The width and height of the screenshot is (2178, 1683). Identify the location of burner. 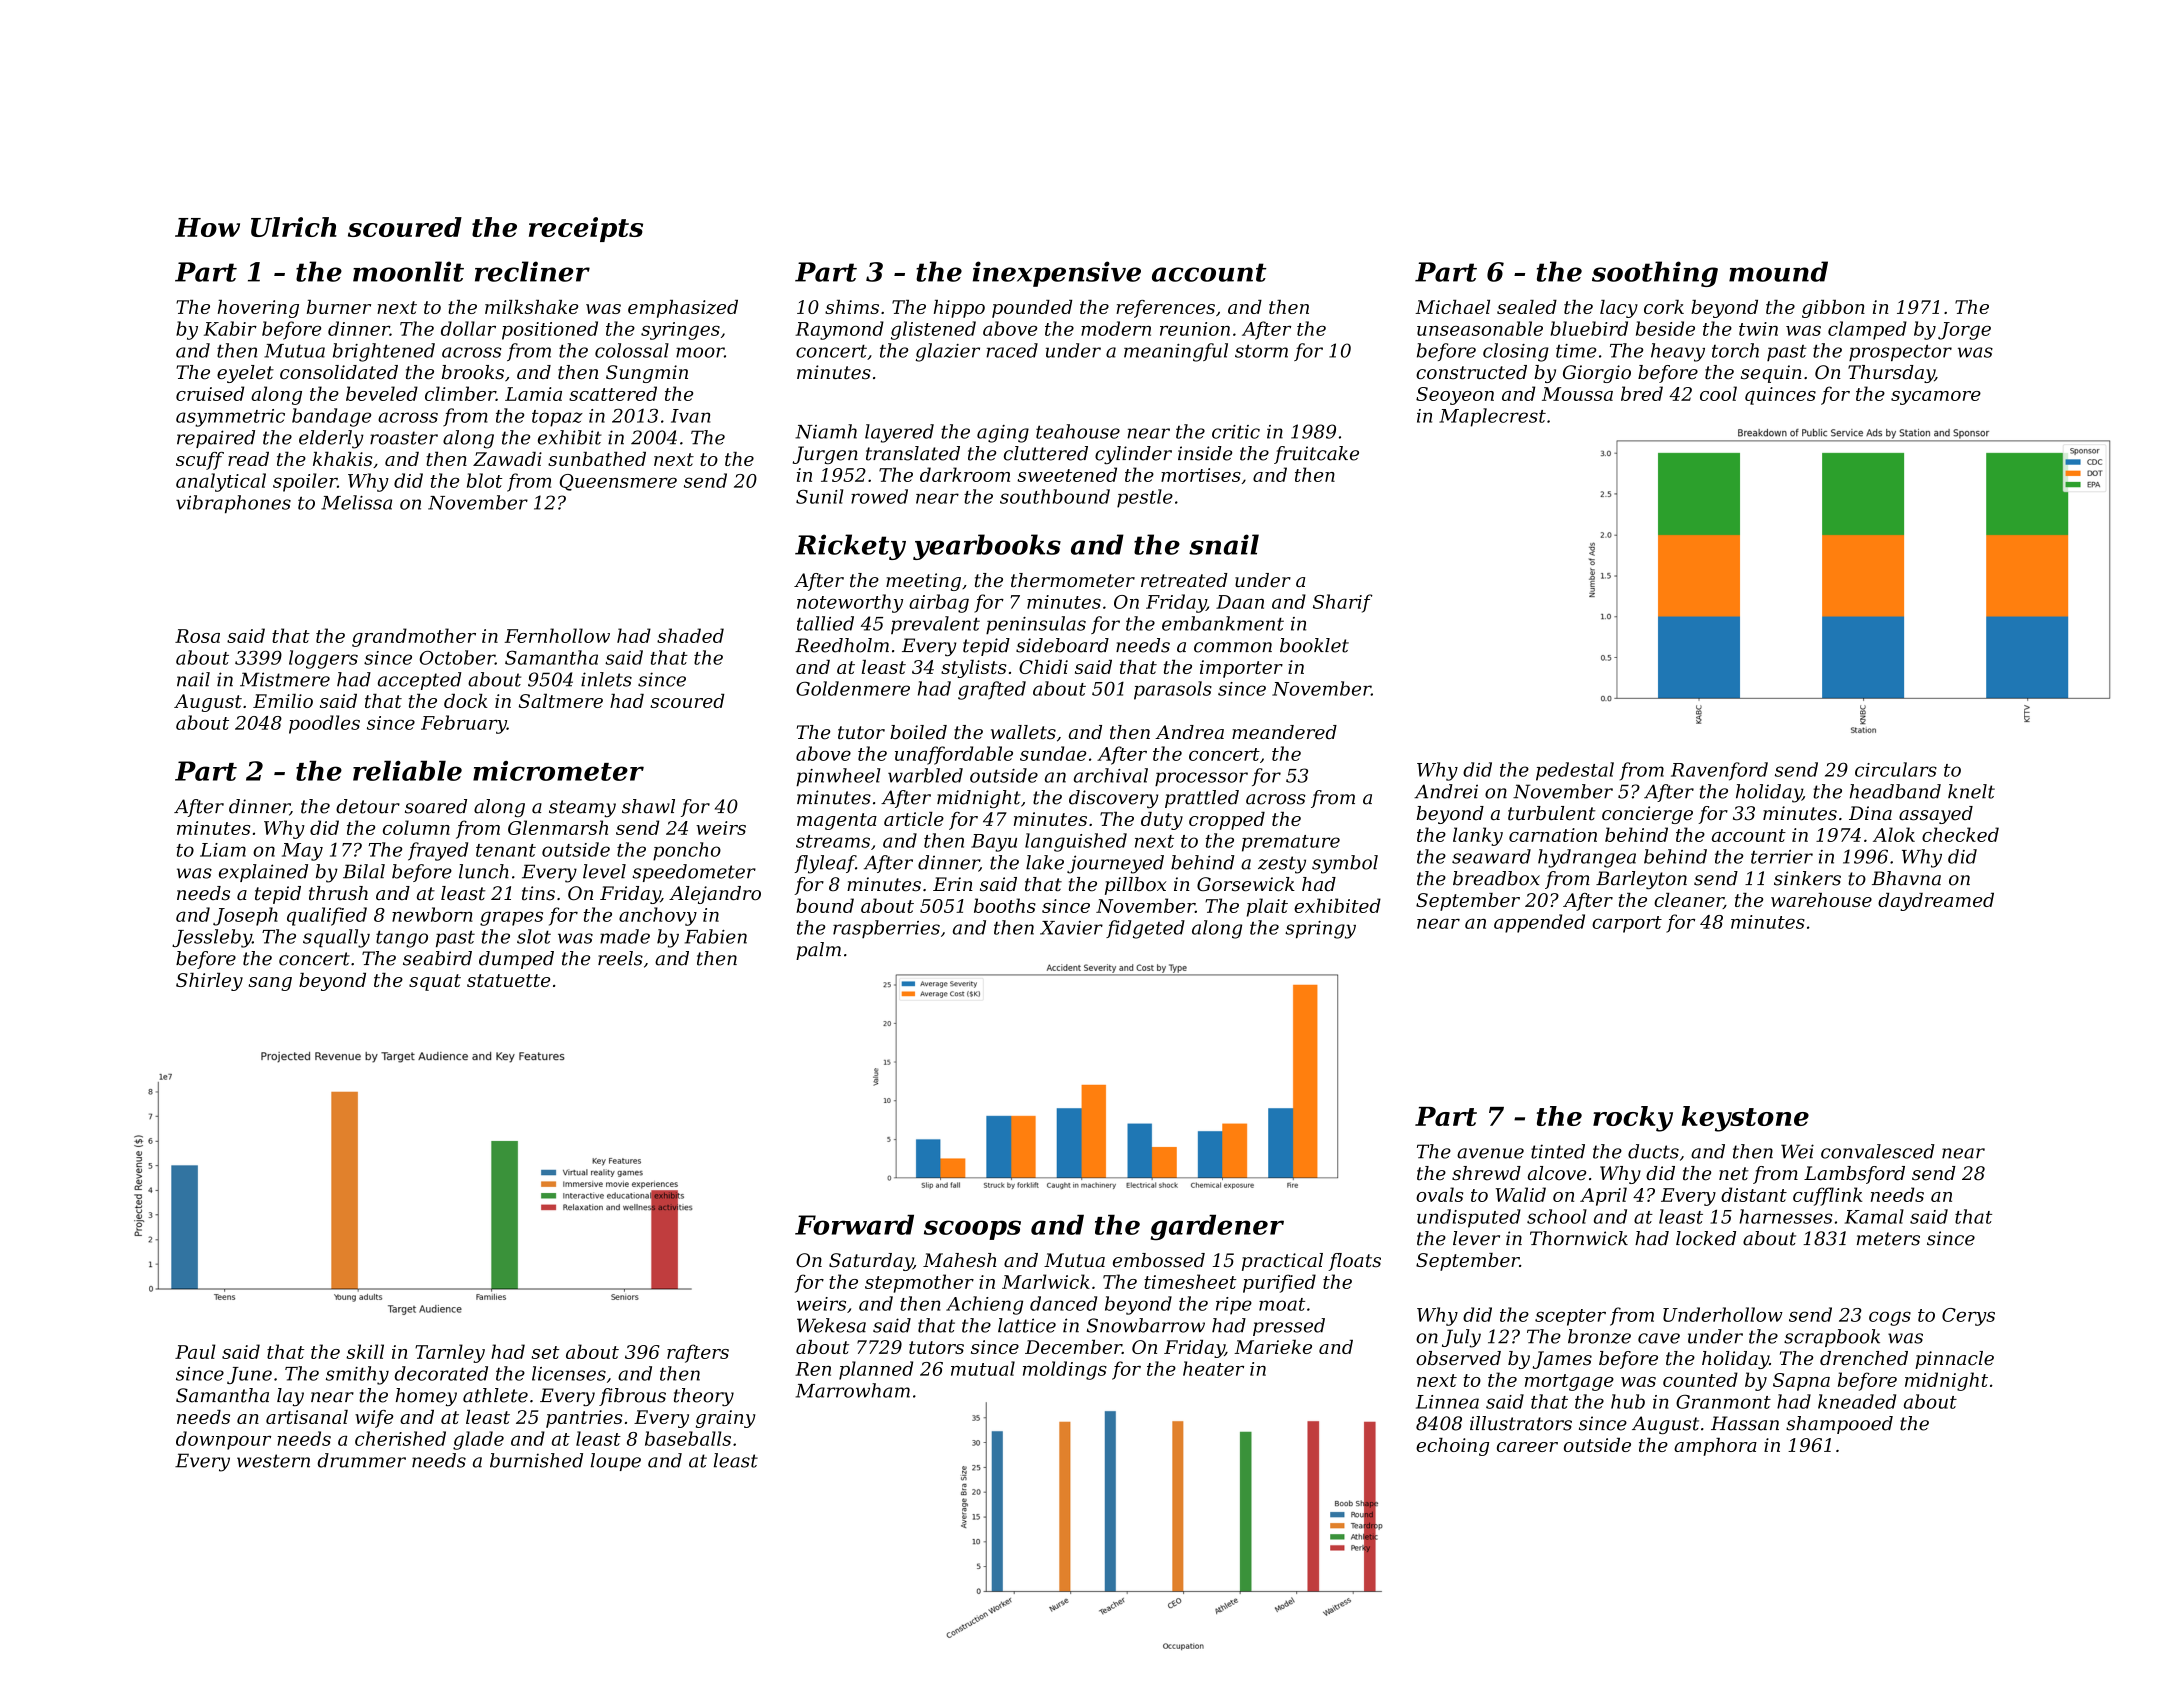
(339, 307).
